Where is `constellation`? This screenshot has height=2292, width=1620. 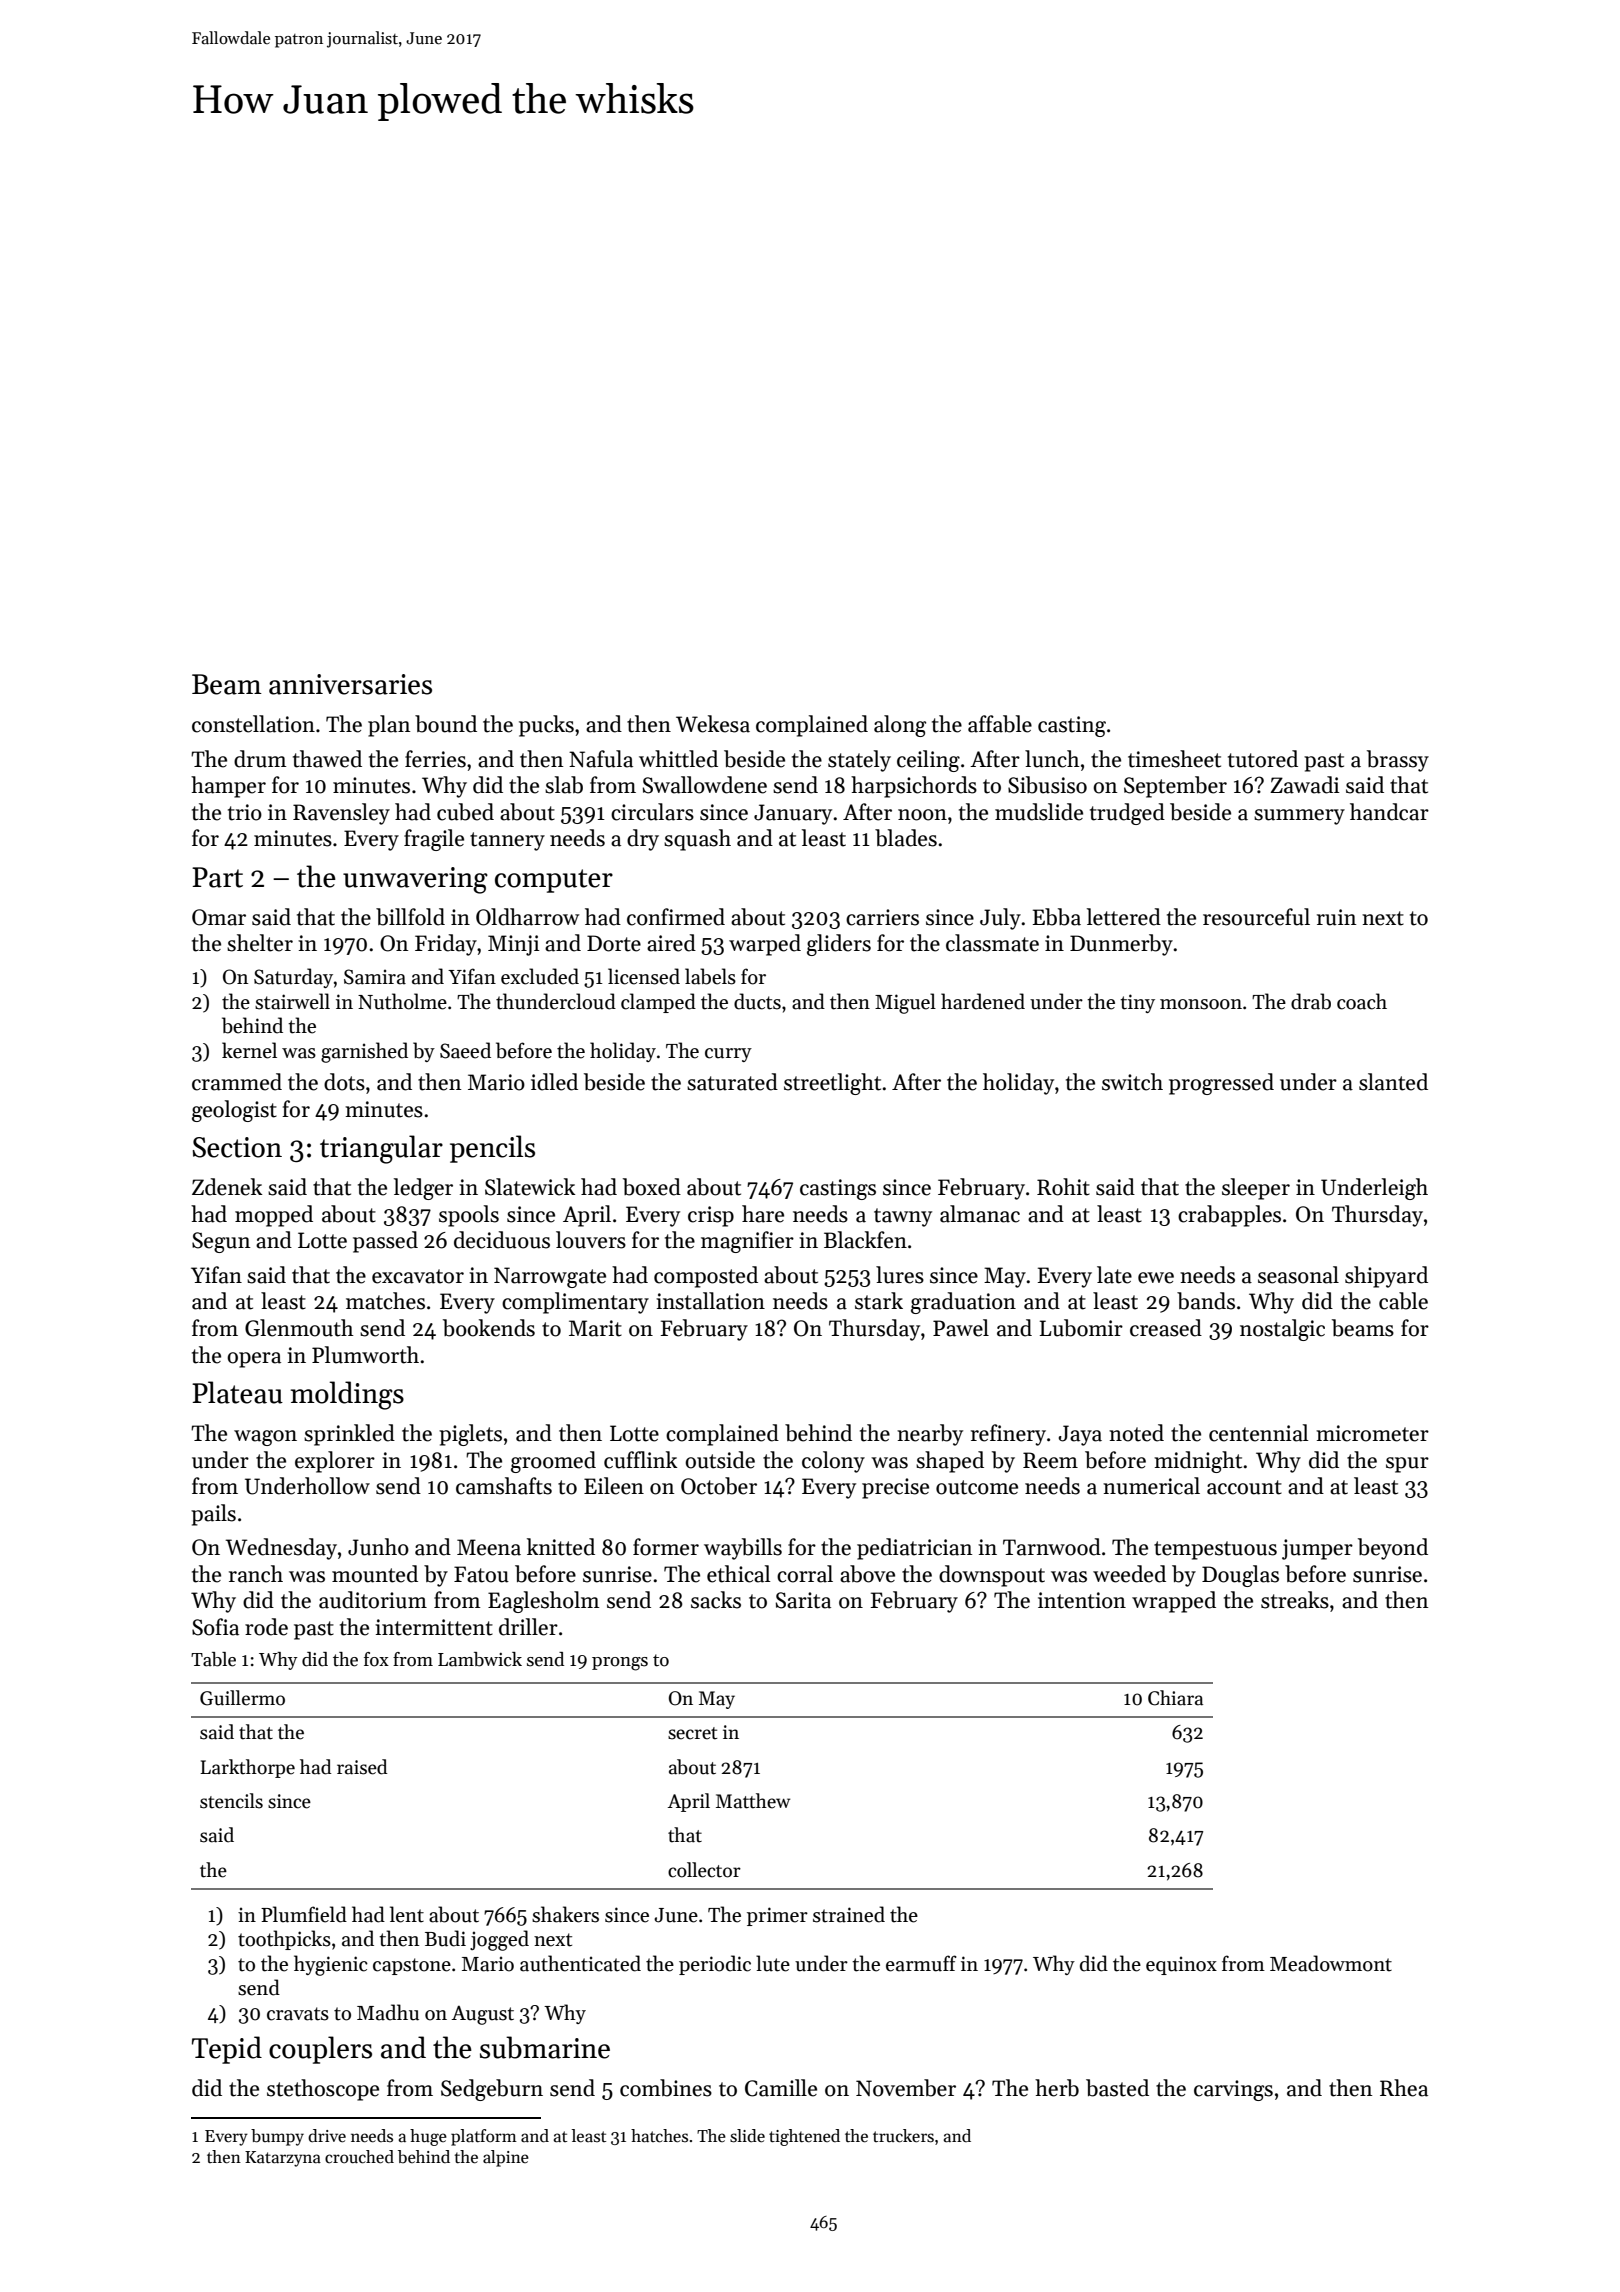 constellation is located at coordinates (253, 724).
